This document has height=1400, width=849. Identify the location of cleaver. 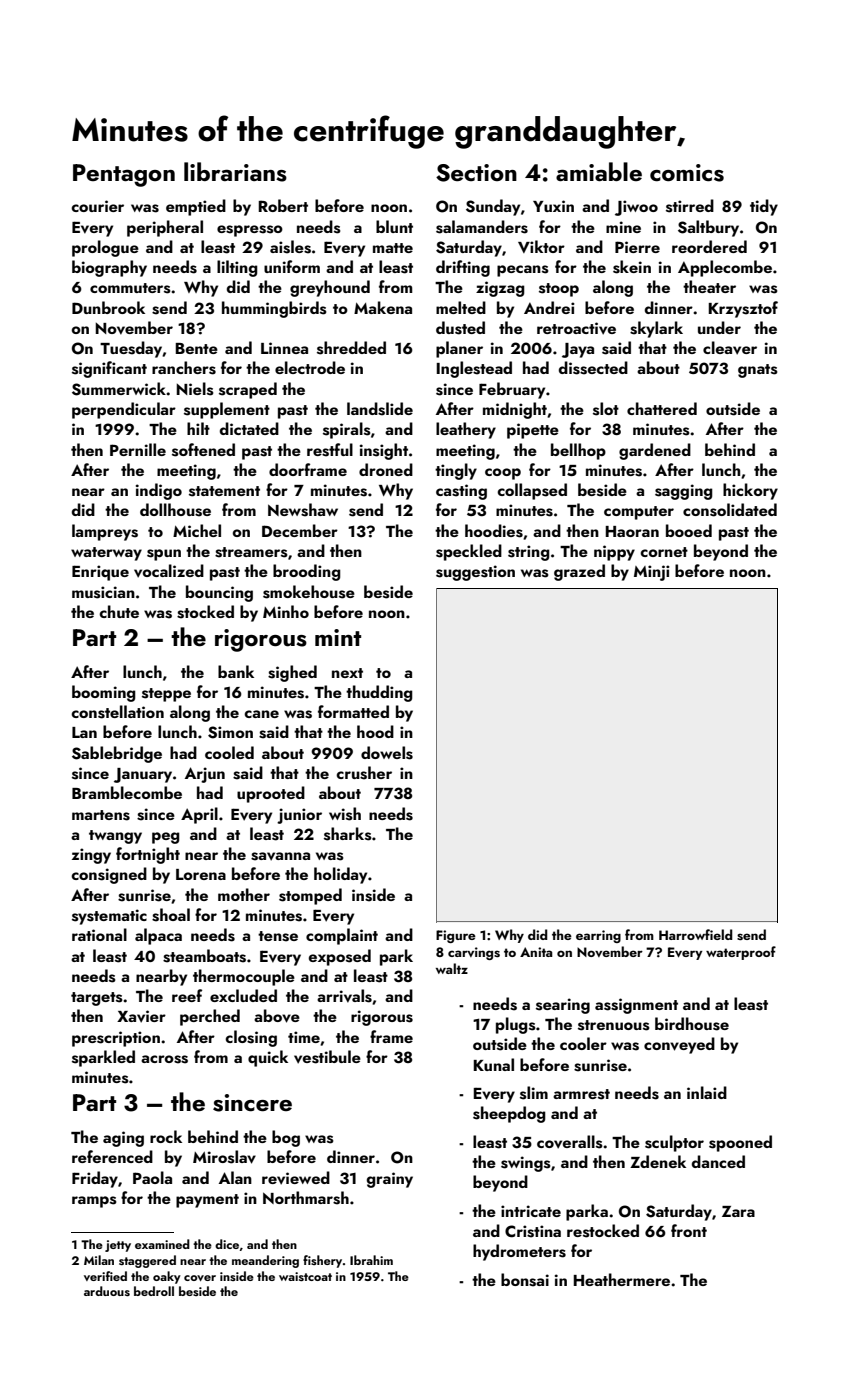
(730, 348).
